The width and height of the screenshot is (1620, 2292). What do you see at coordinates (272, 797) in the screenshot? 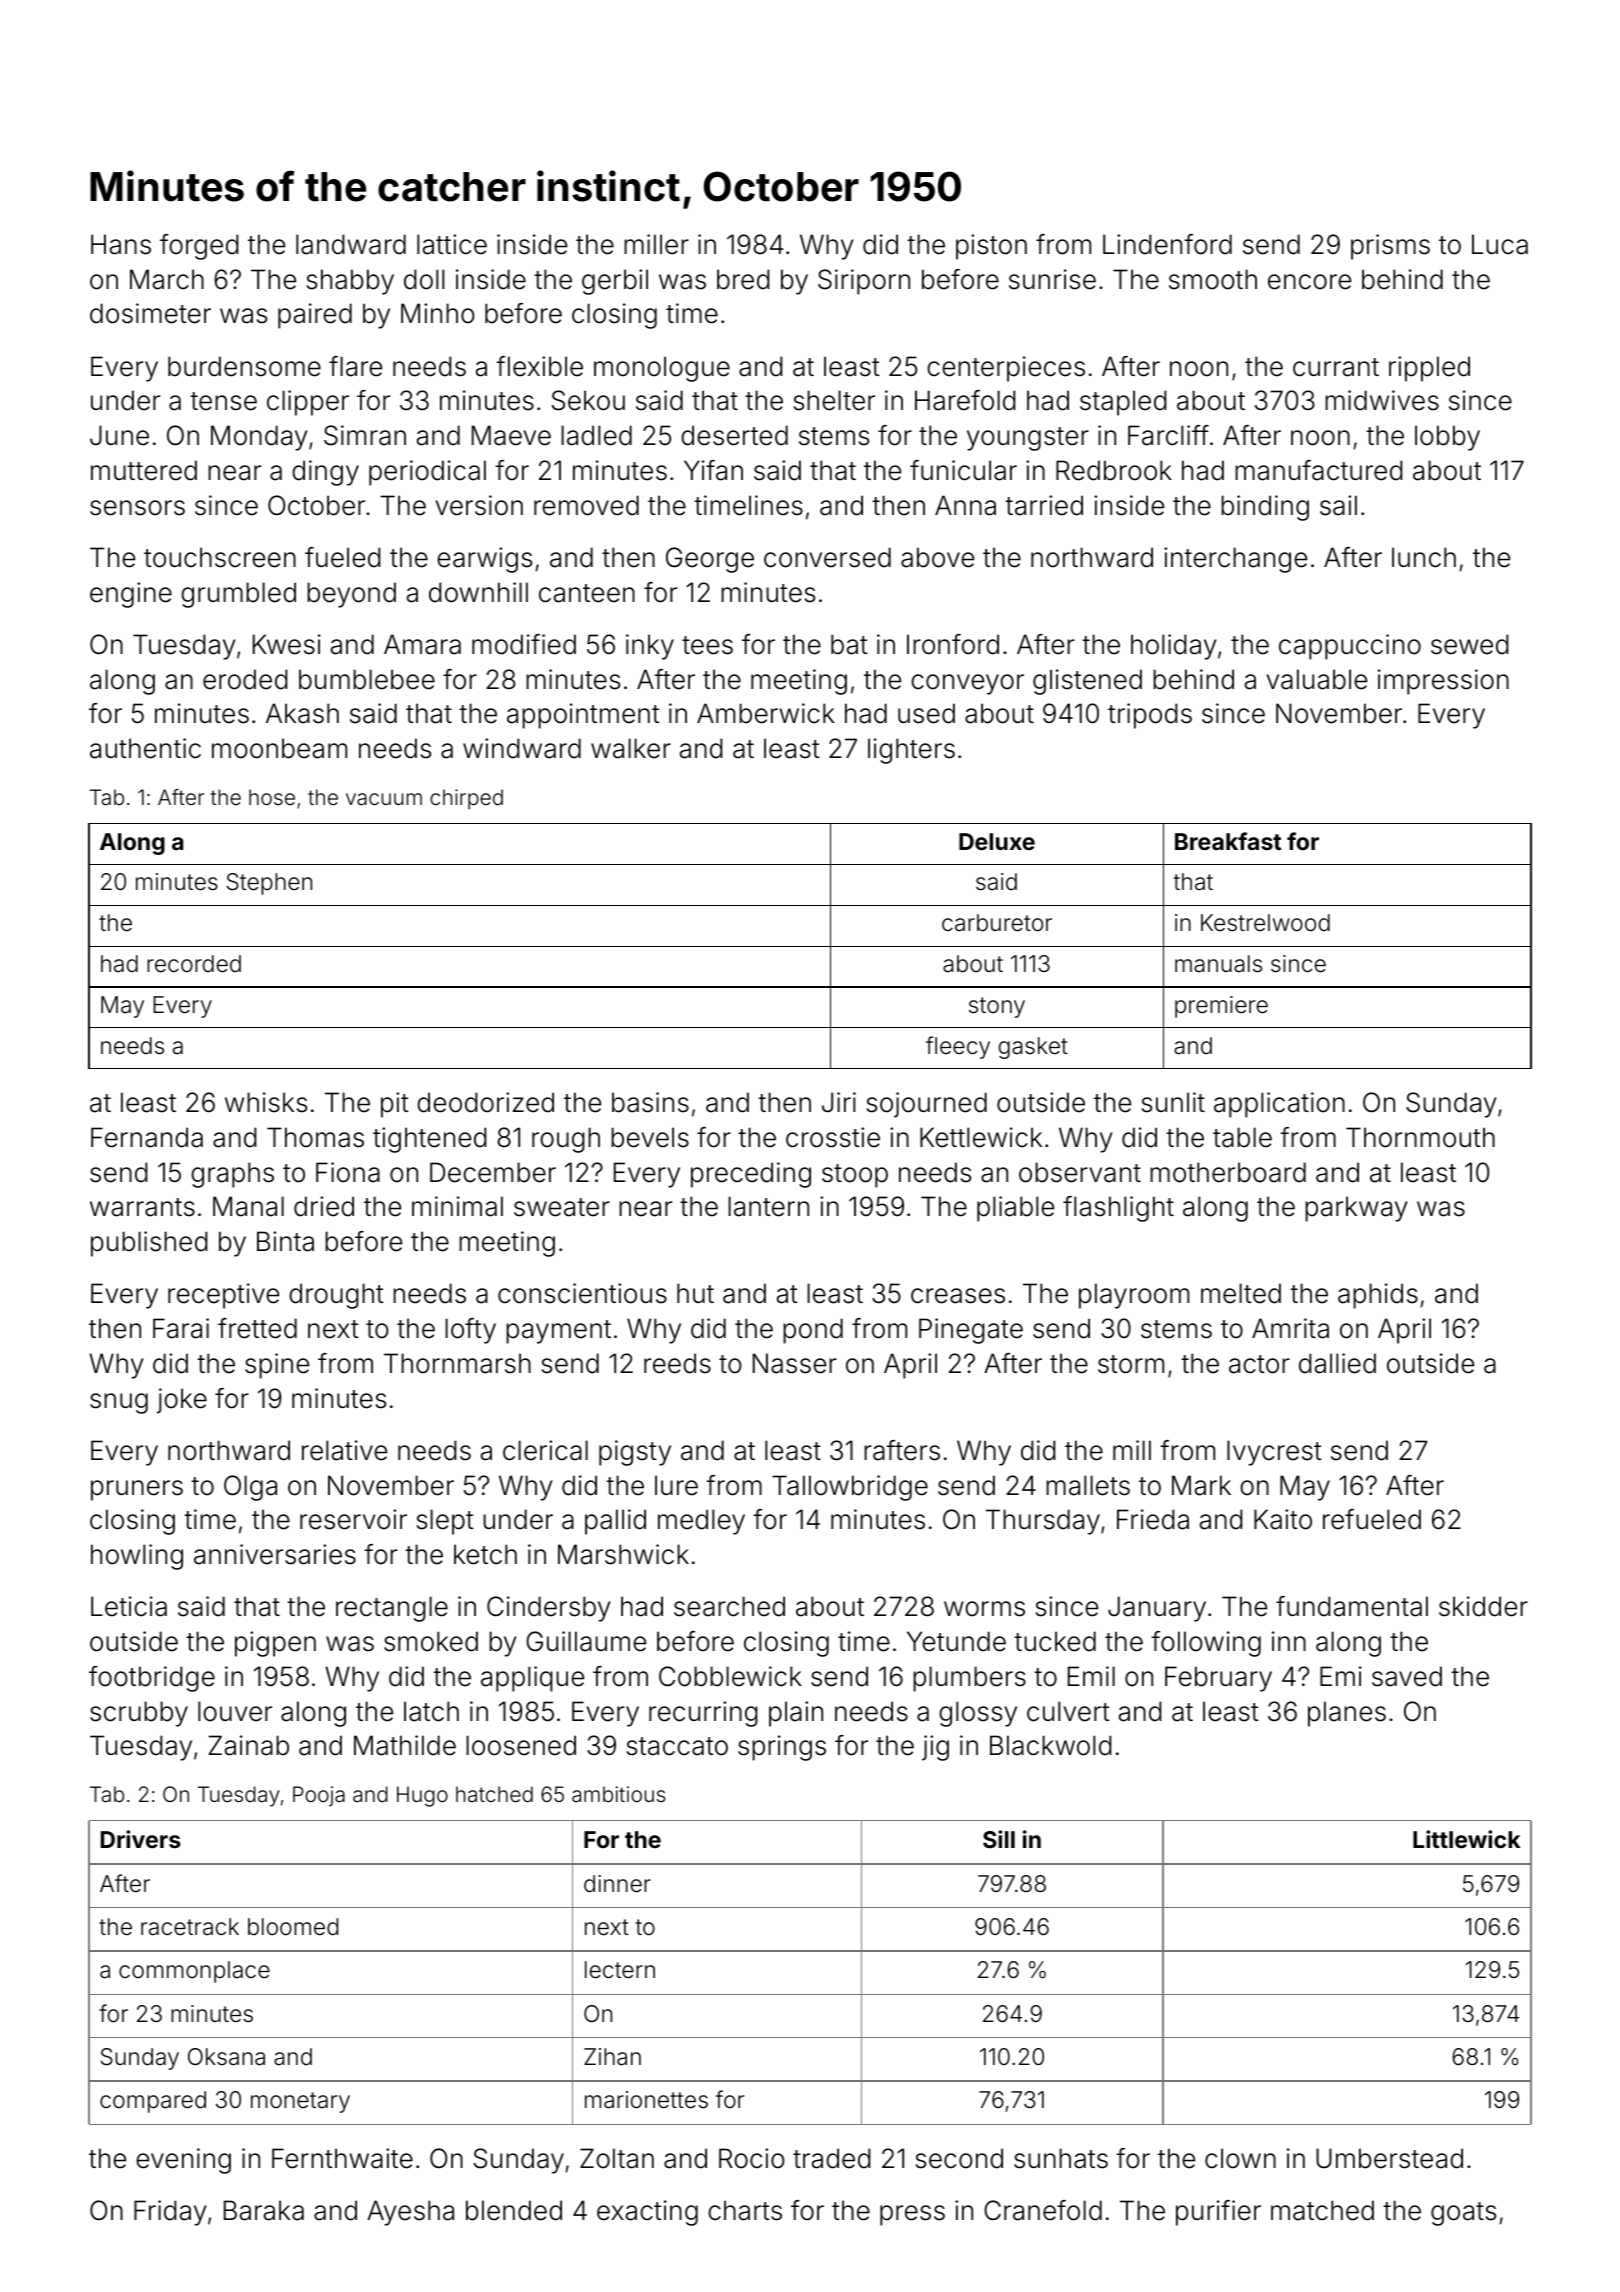
I see `hose` at bounding box center [272, 797].
